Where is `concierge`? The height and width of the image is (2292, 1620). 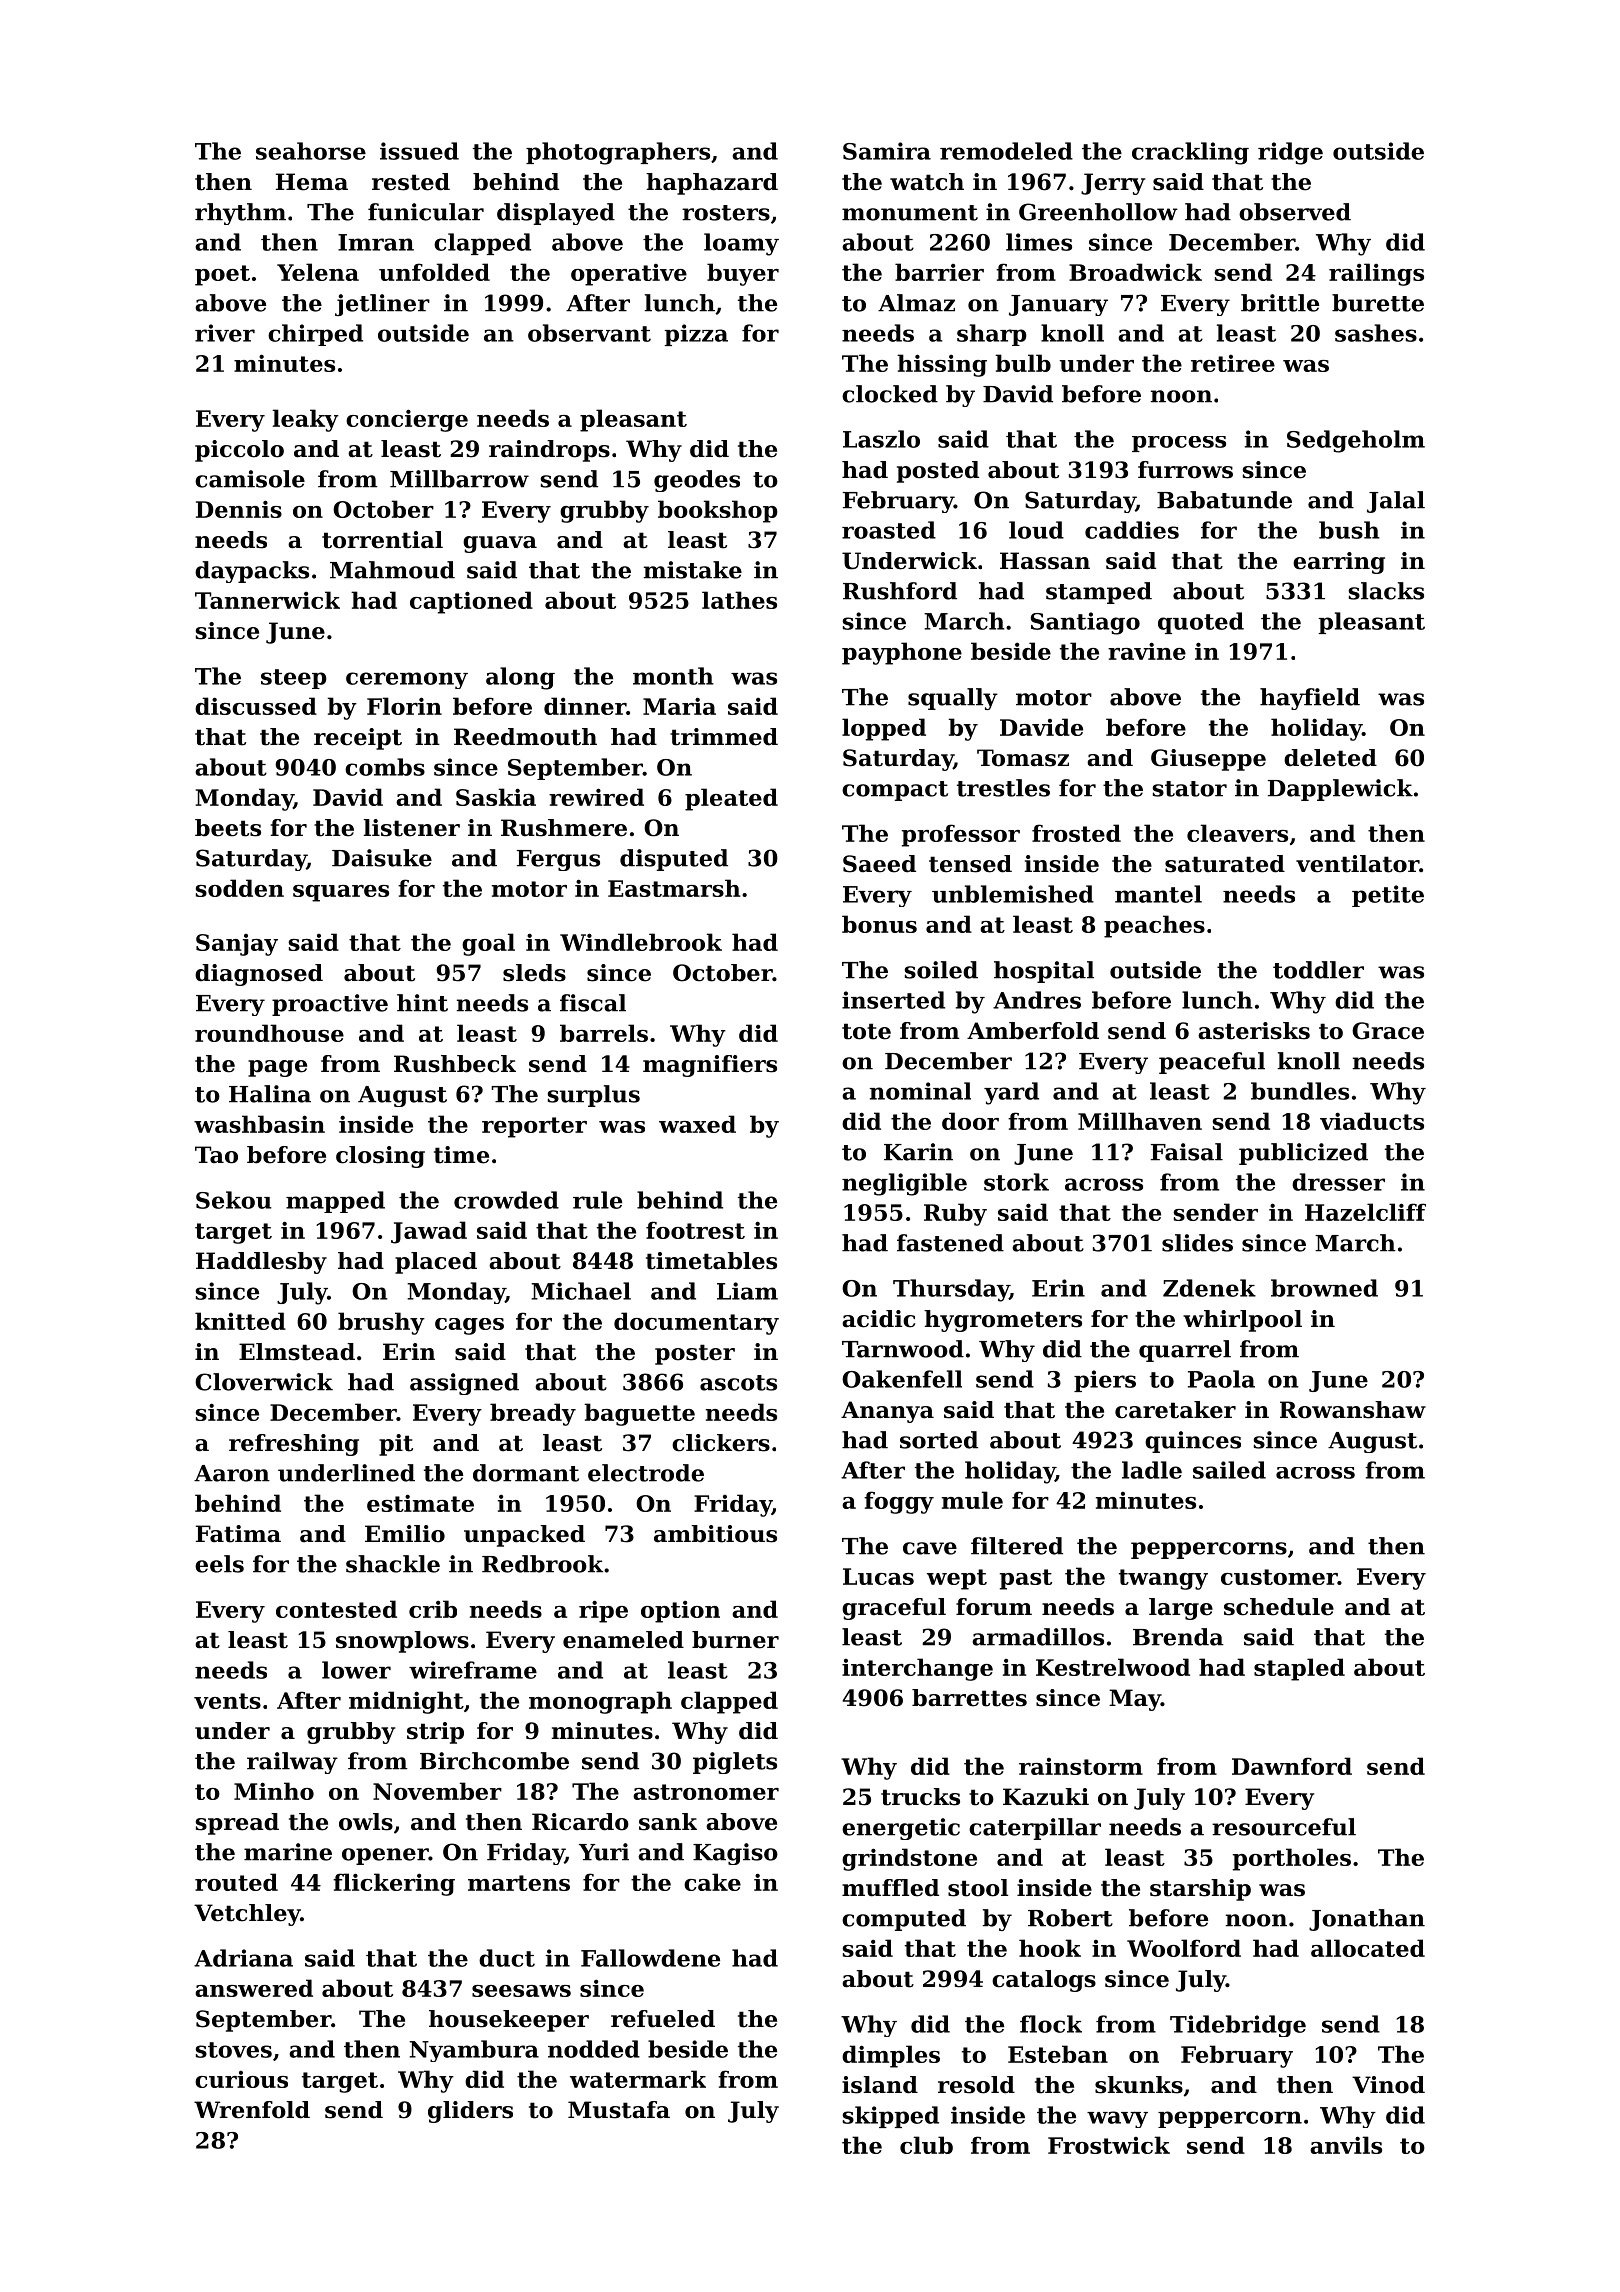 concierge is located at coordinates (407, 420).
